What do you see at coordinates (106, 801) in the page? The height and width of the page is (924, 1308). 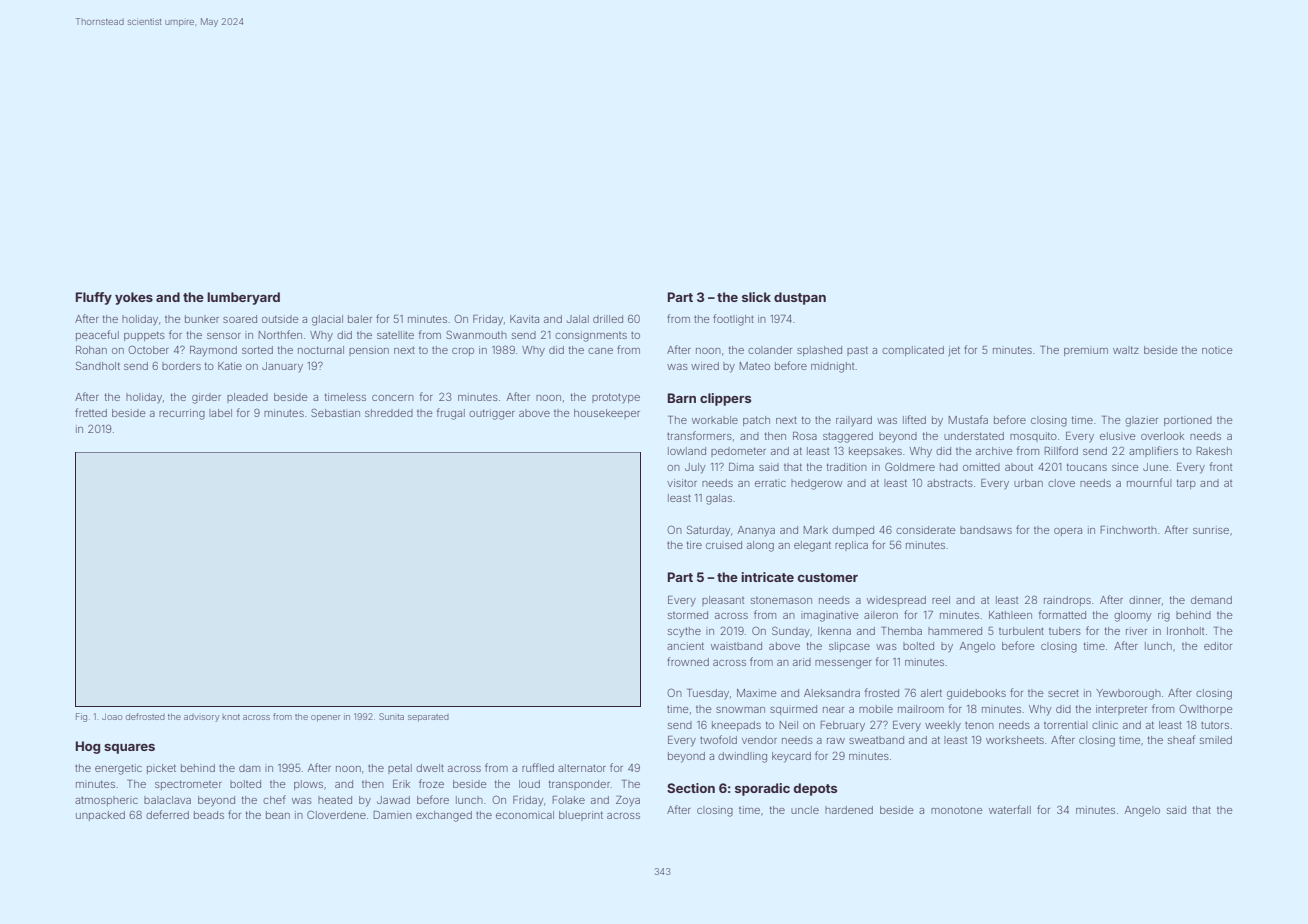 I see `atmospheric` at bounding box center [106, 801].
